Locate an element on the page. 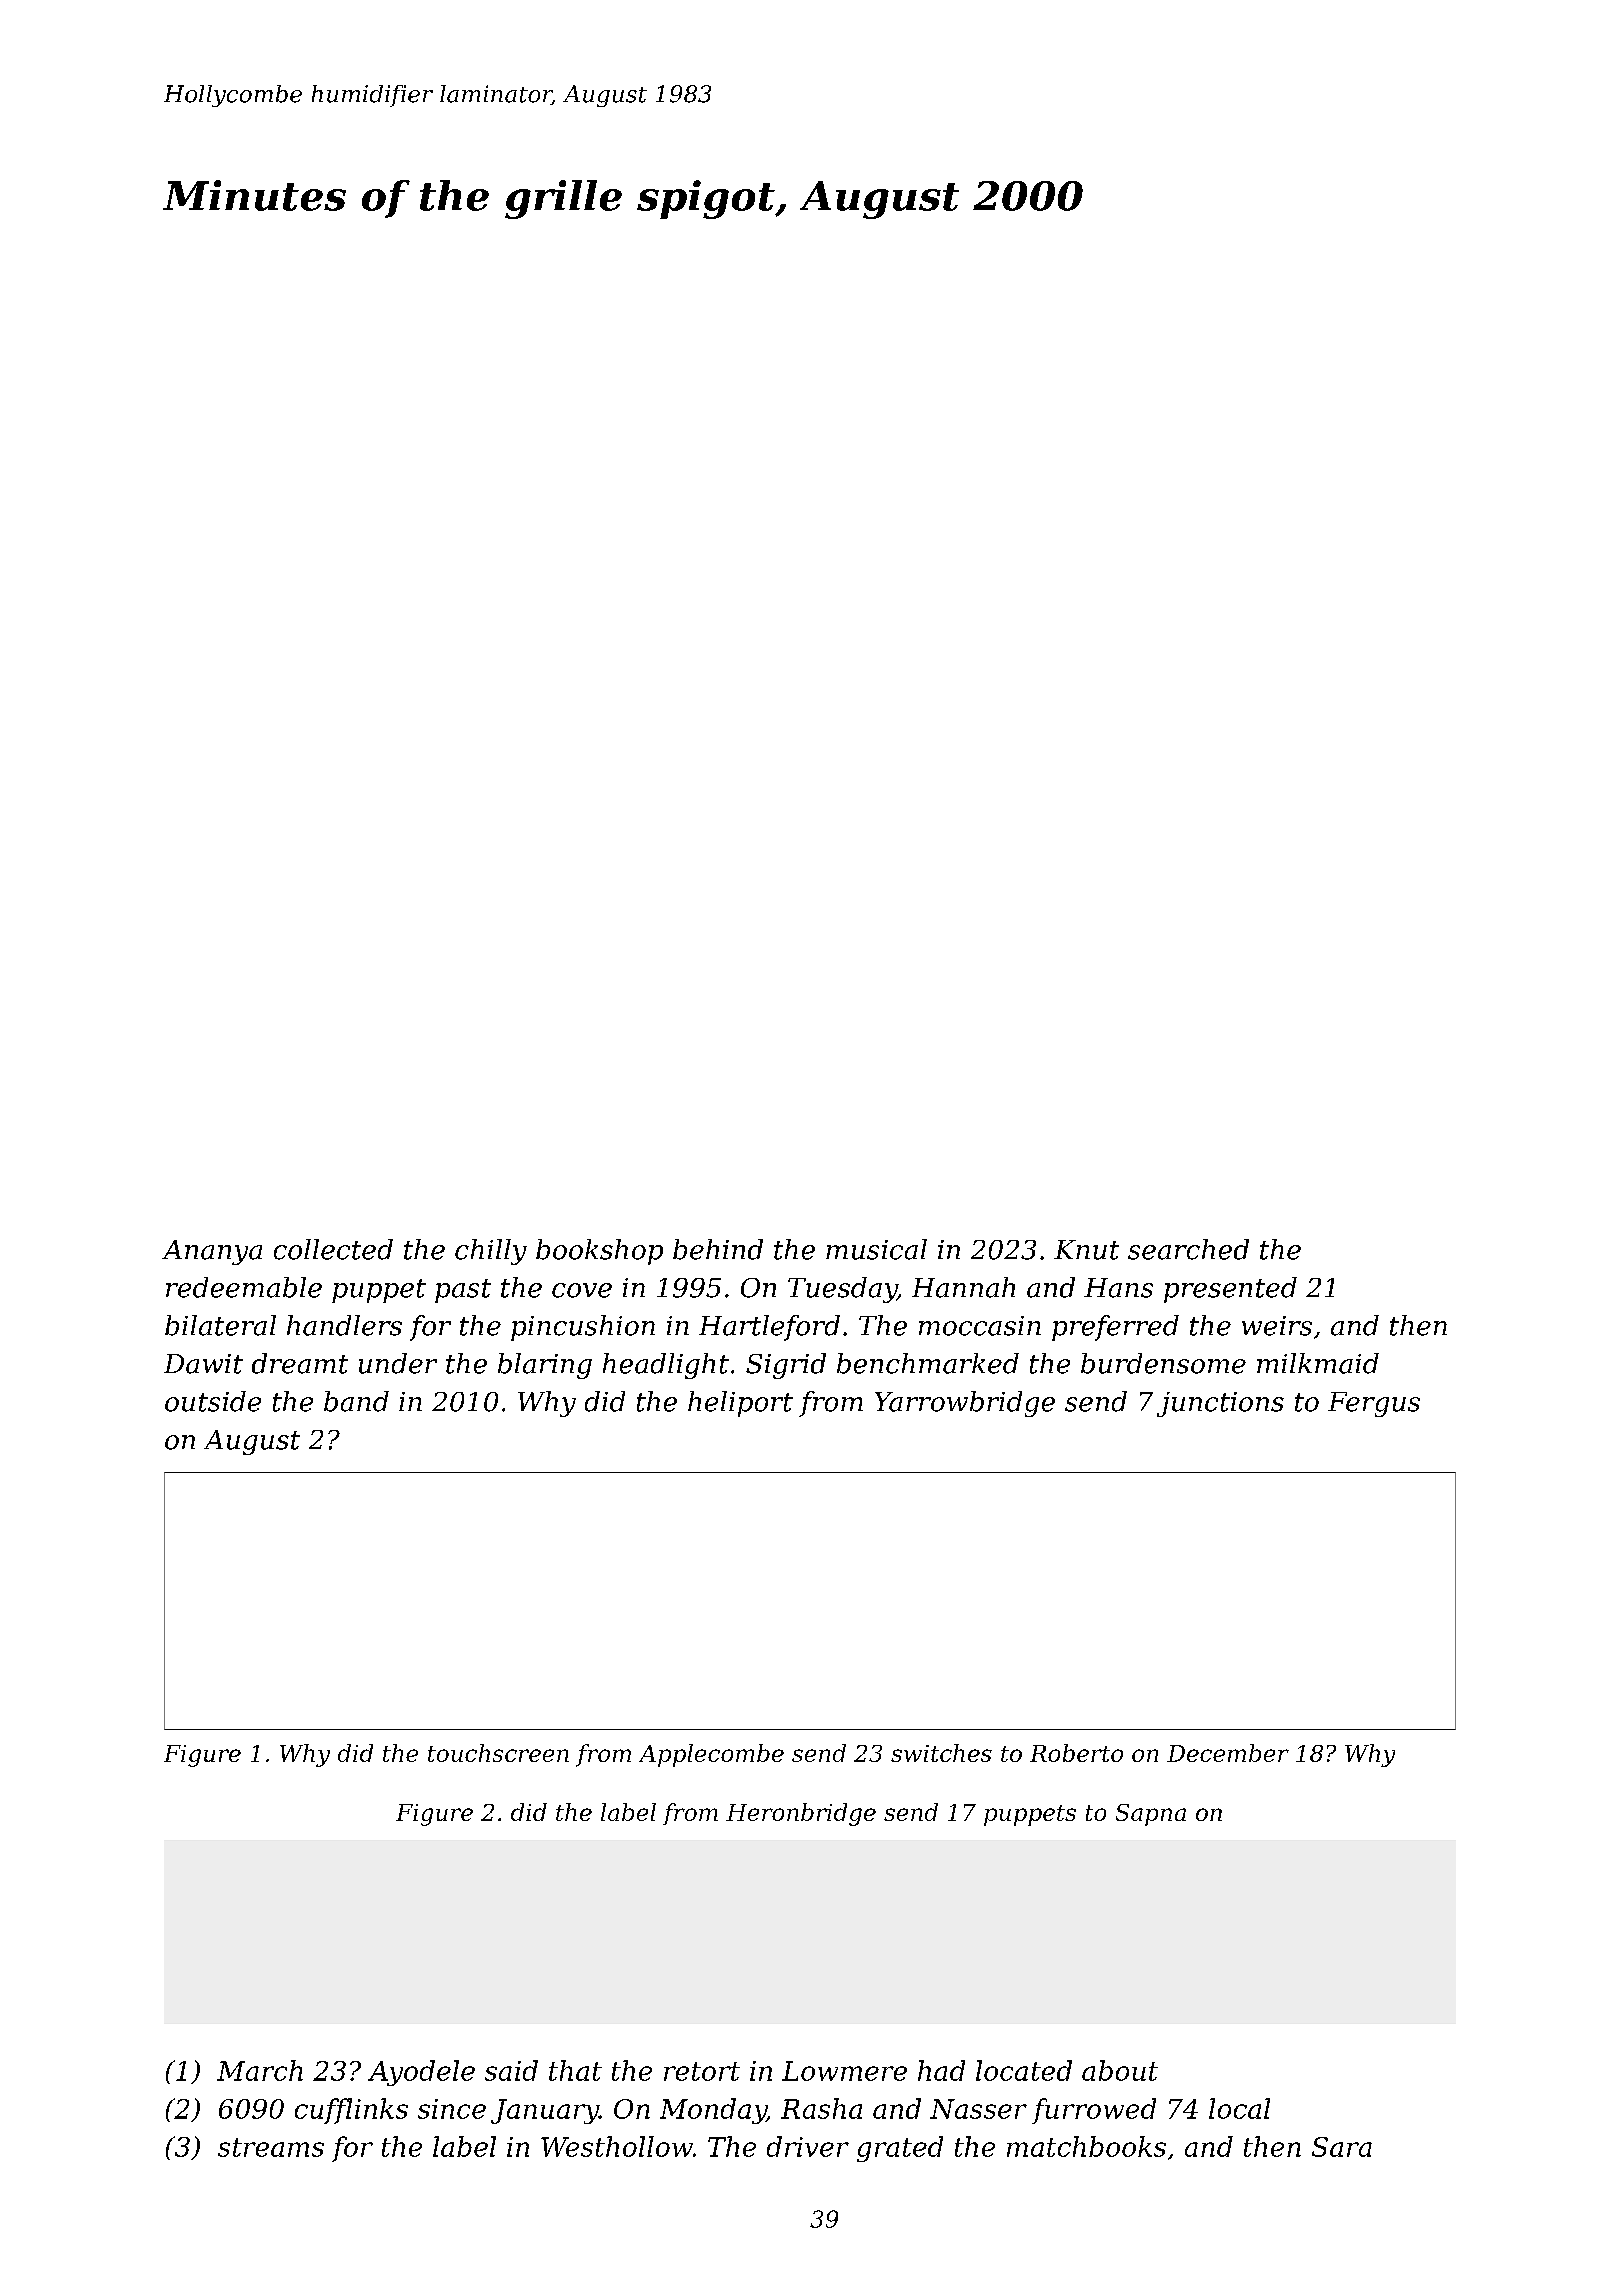 The image size is (1620, 2292). past is located at coordinates (463, 1291).
